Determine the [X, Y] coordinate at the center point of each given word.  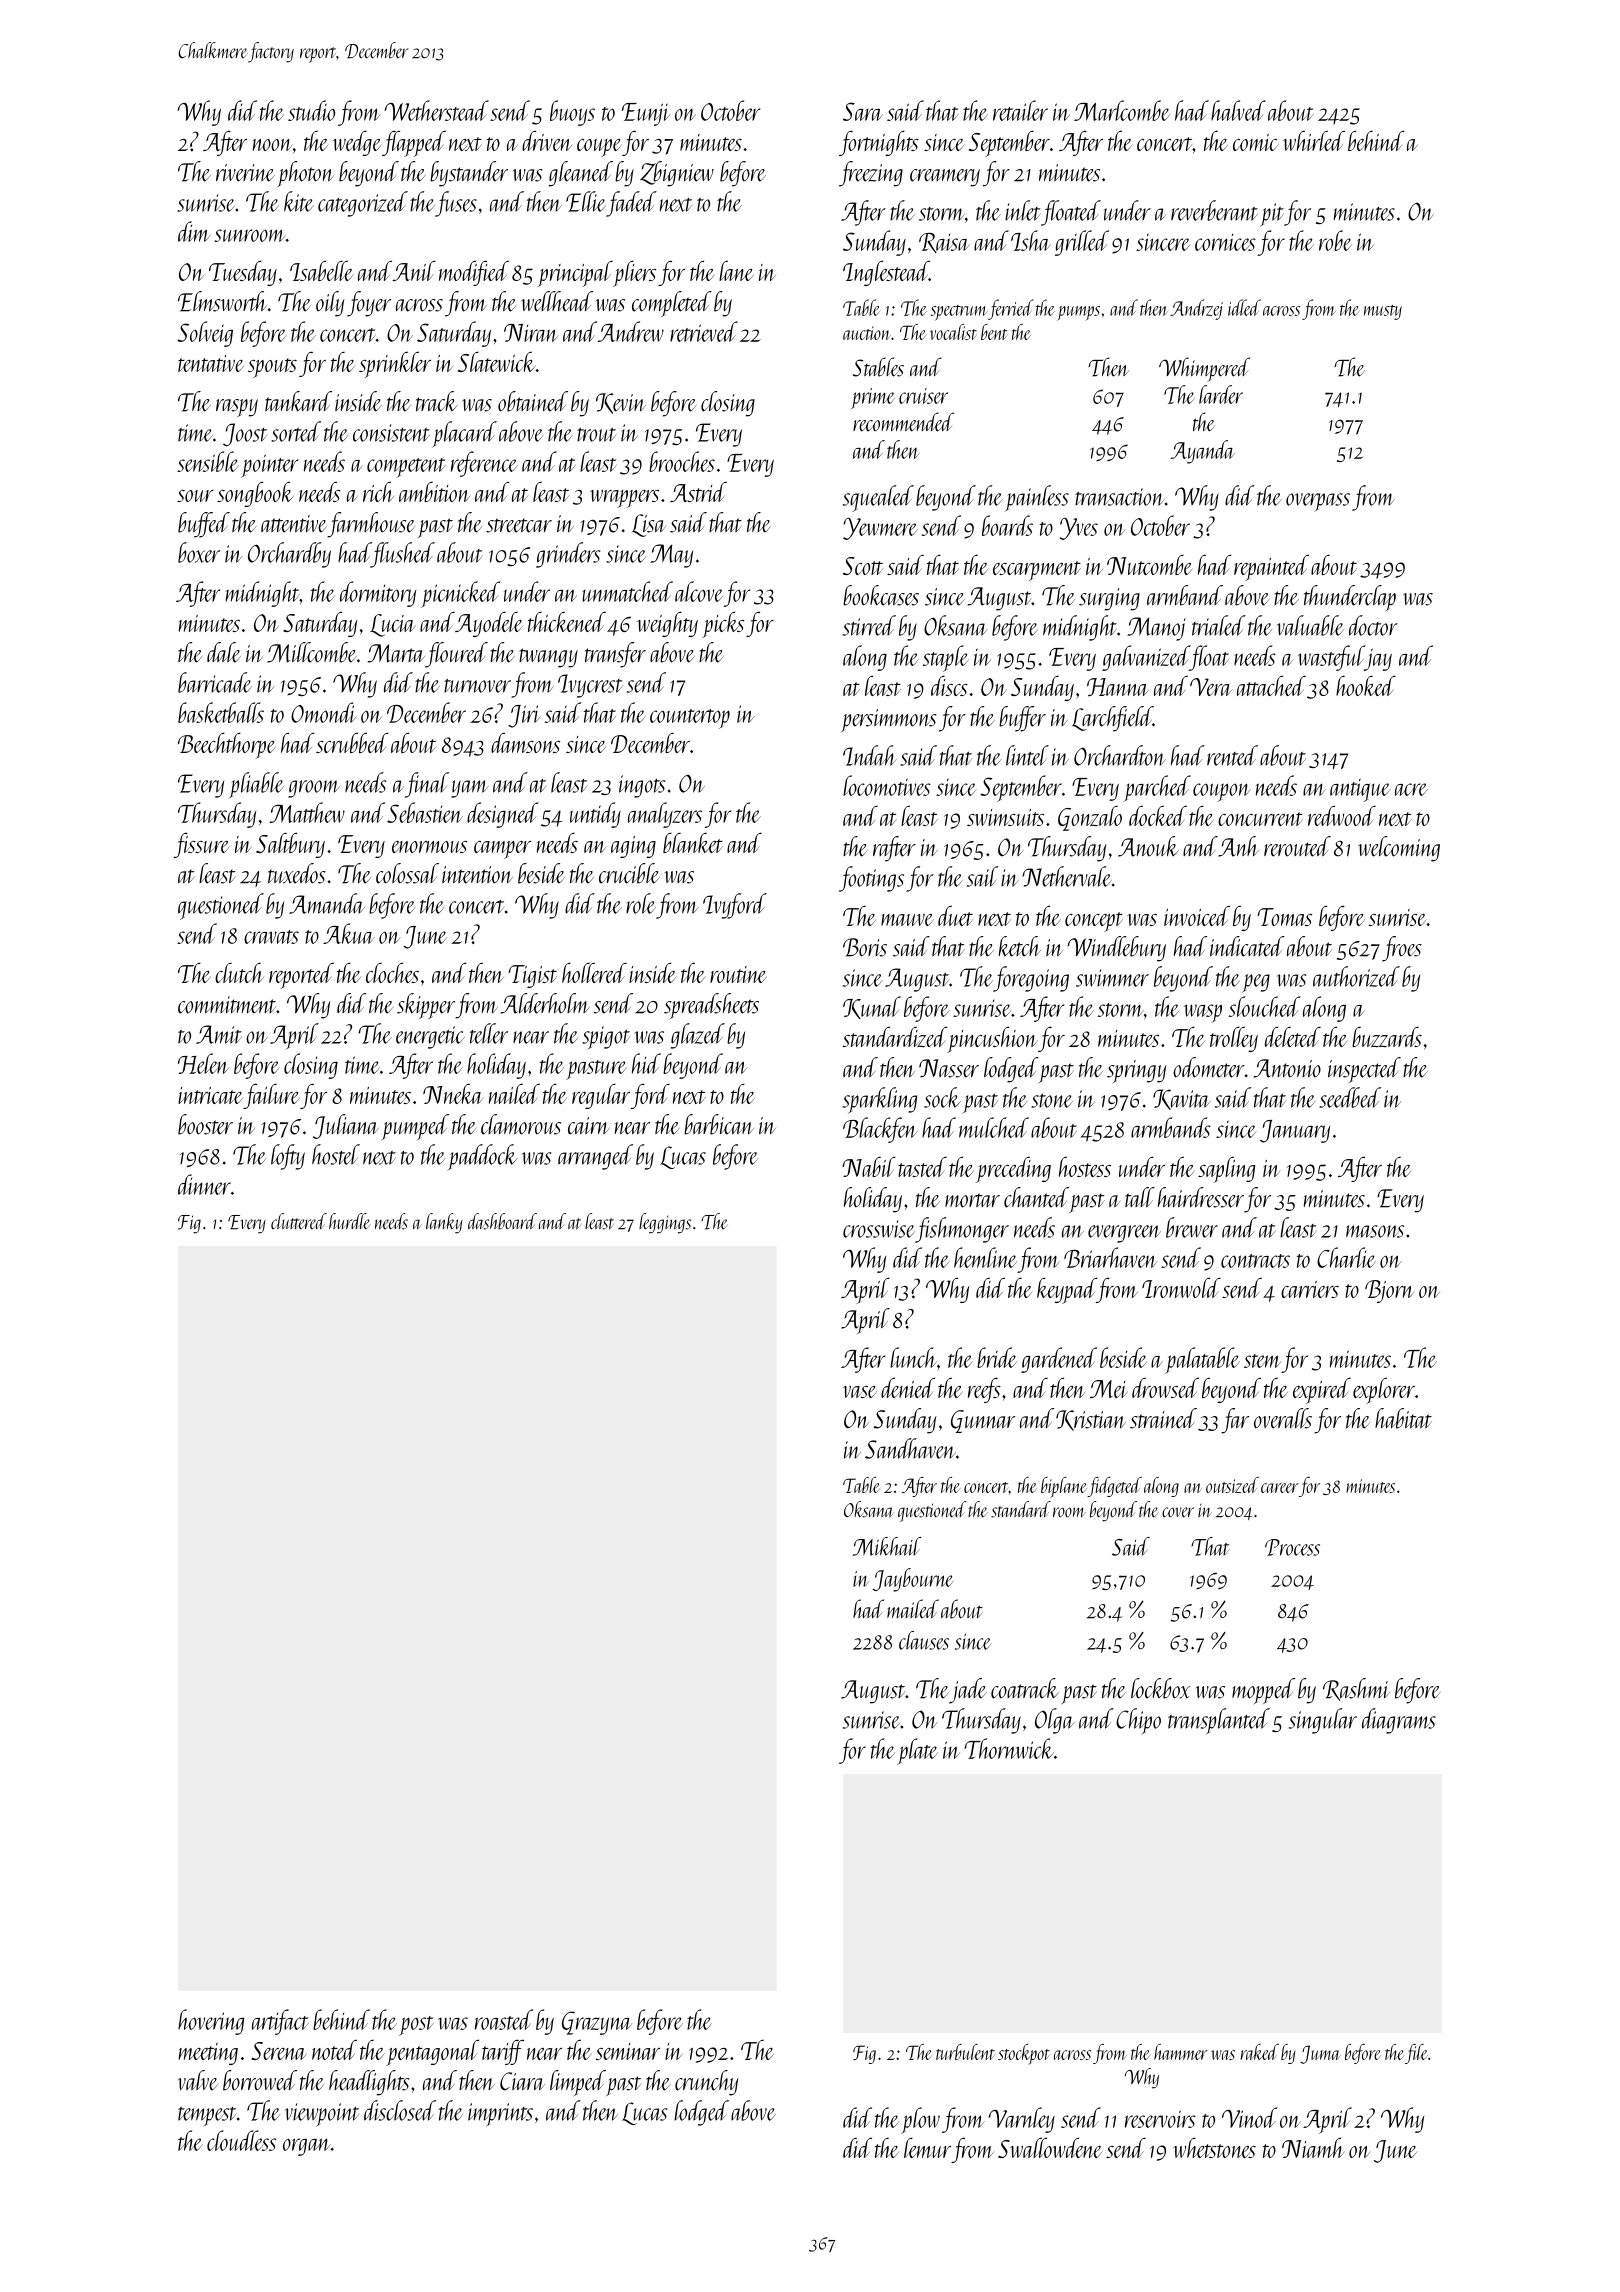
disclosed [400, 2110]
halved [1238, 110]
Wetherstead [436, 110]
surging [1109, 599]
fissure [202, 845]
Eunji [646, 114]
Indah [870, 755]
